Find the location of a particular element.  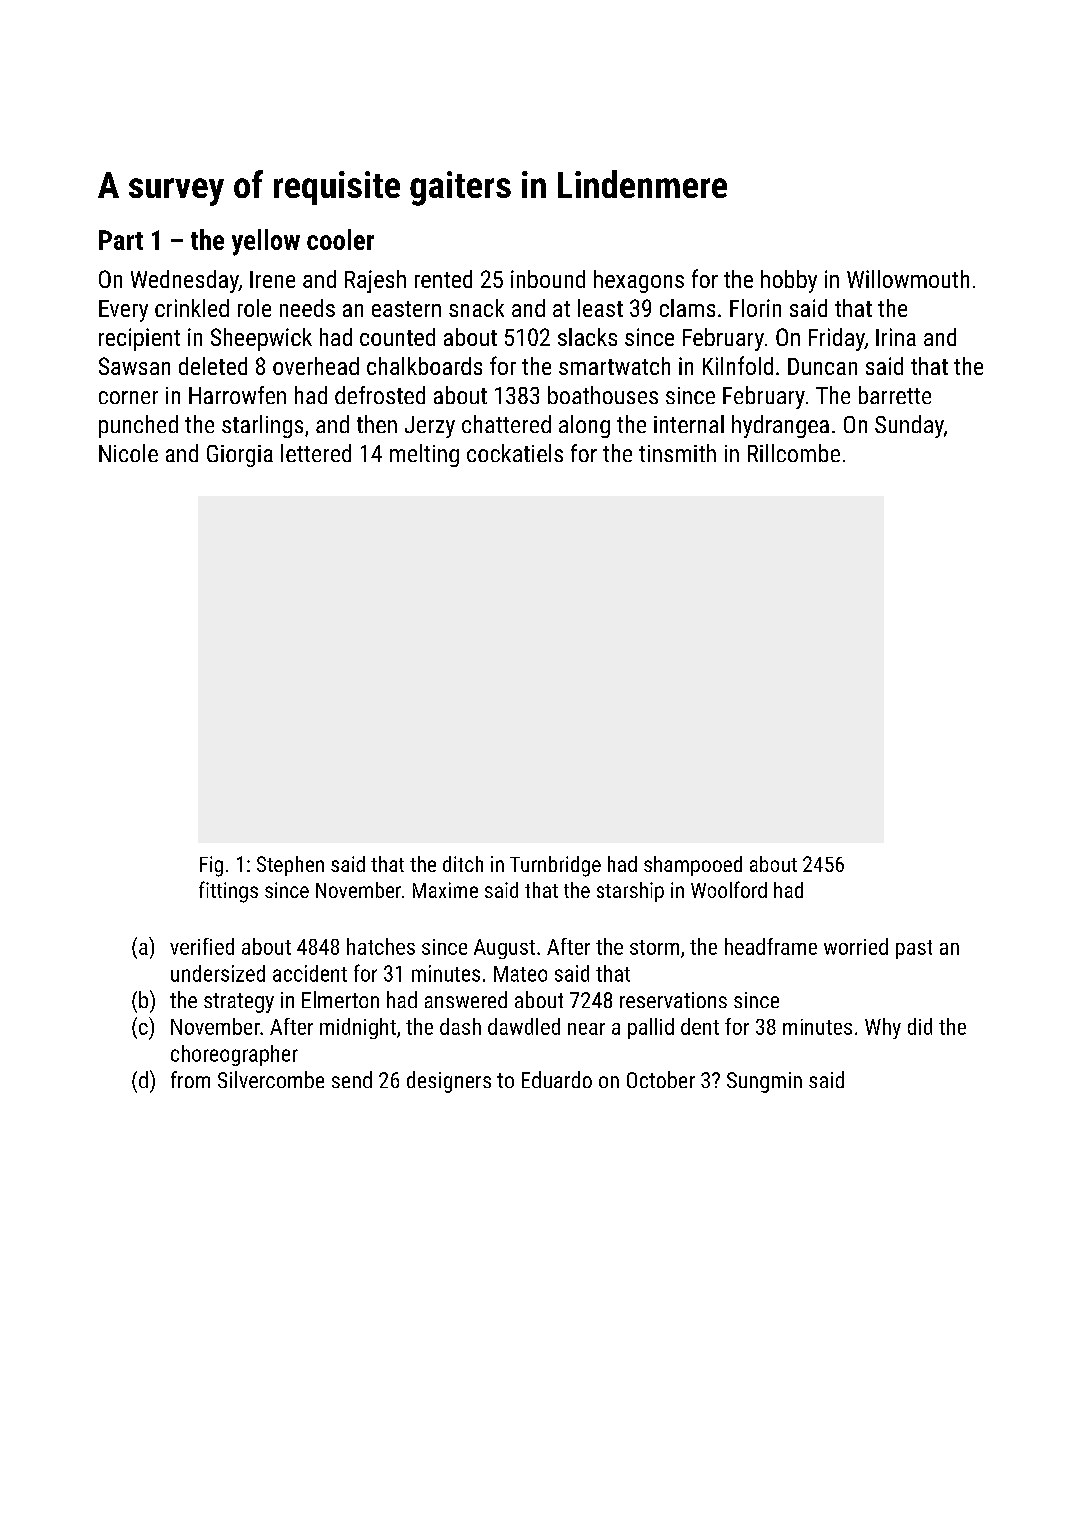

cockatiels is located at coordinates (515, 453).
